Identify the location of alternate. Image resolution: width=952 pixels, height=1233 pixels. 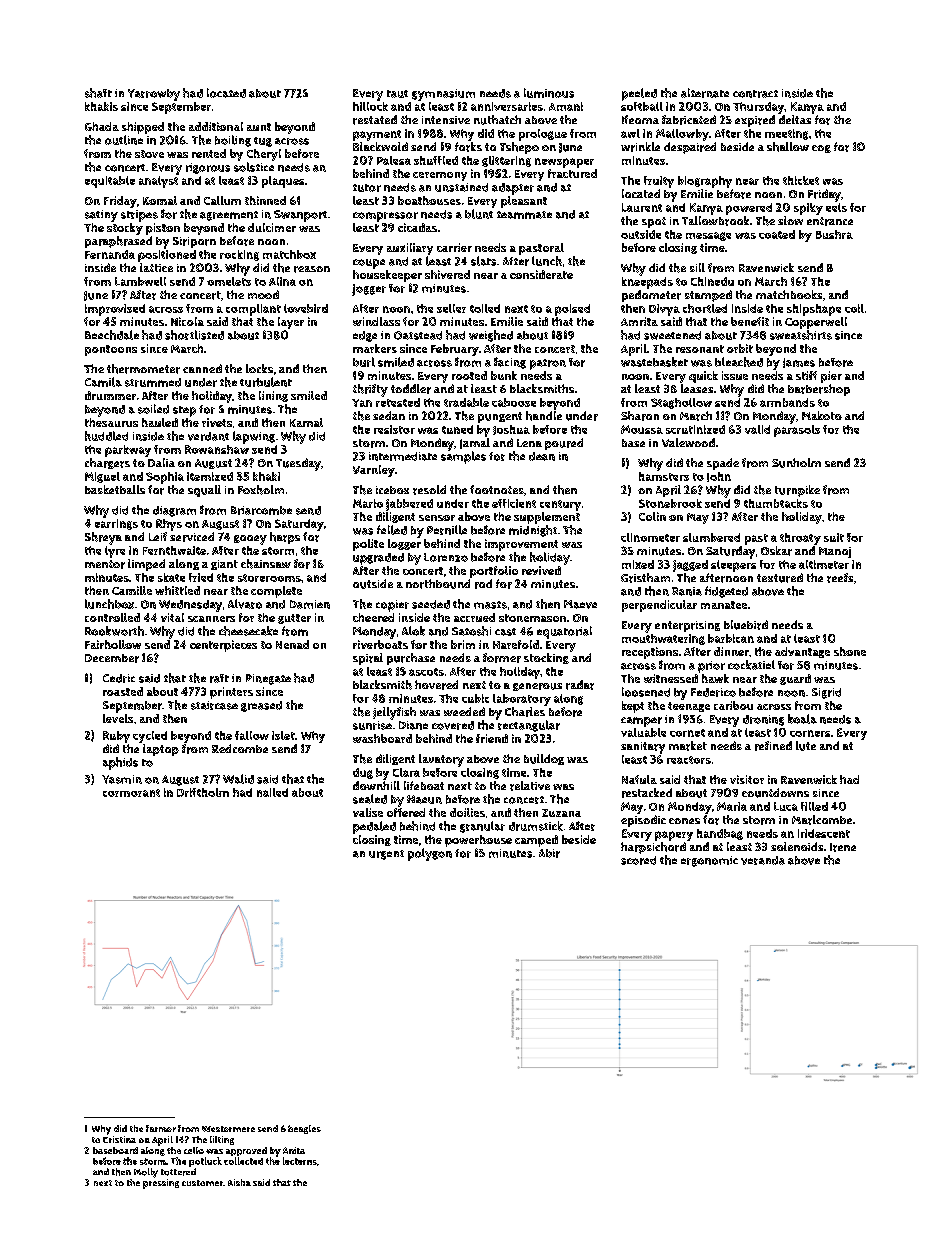
(705, 93).
